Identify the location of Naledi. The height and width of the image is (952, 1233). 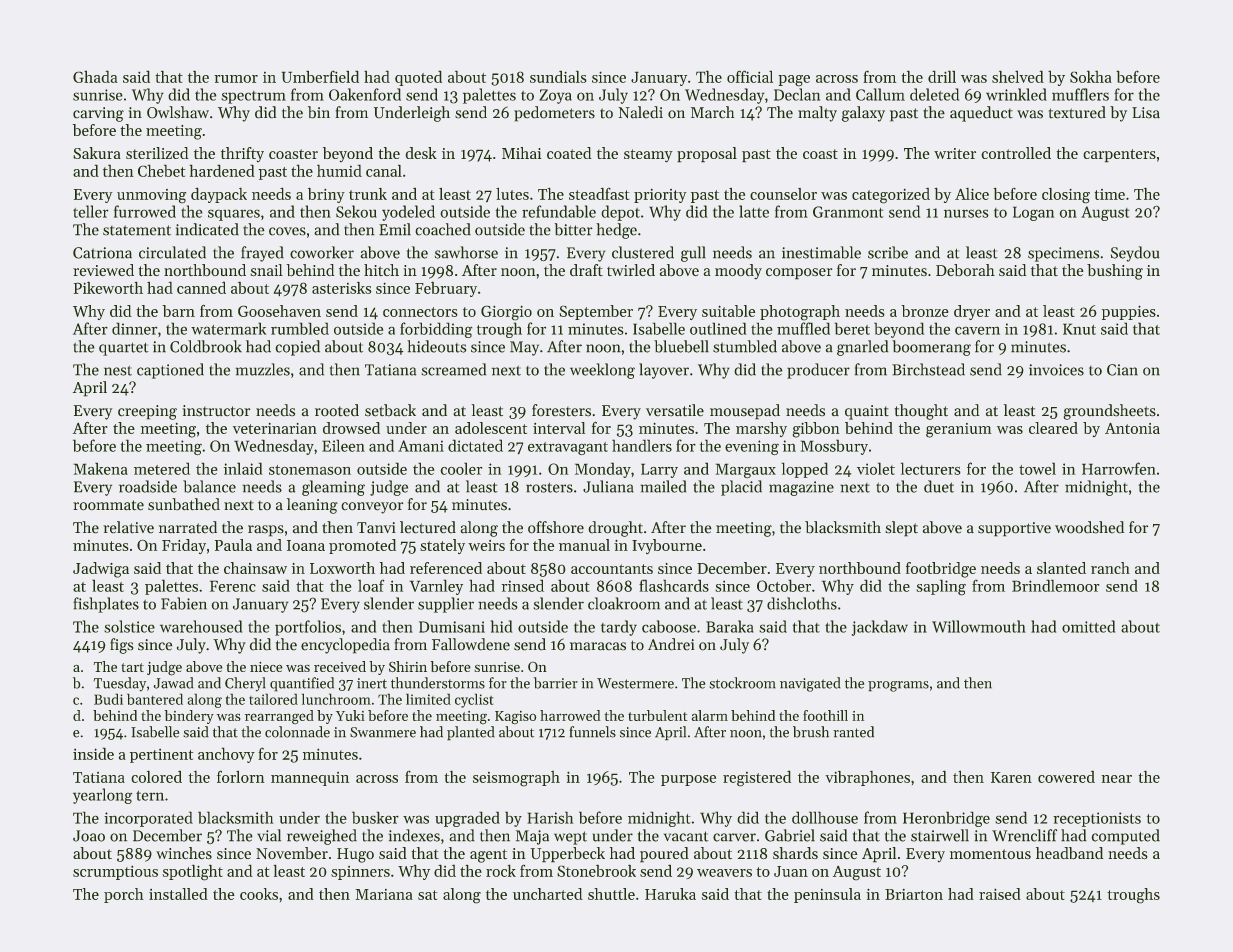
(640, 112).
